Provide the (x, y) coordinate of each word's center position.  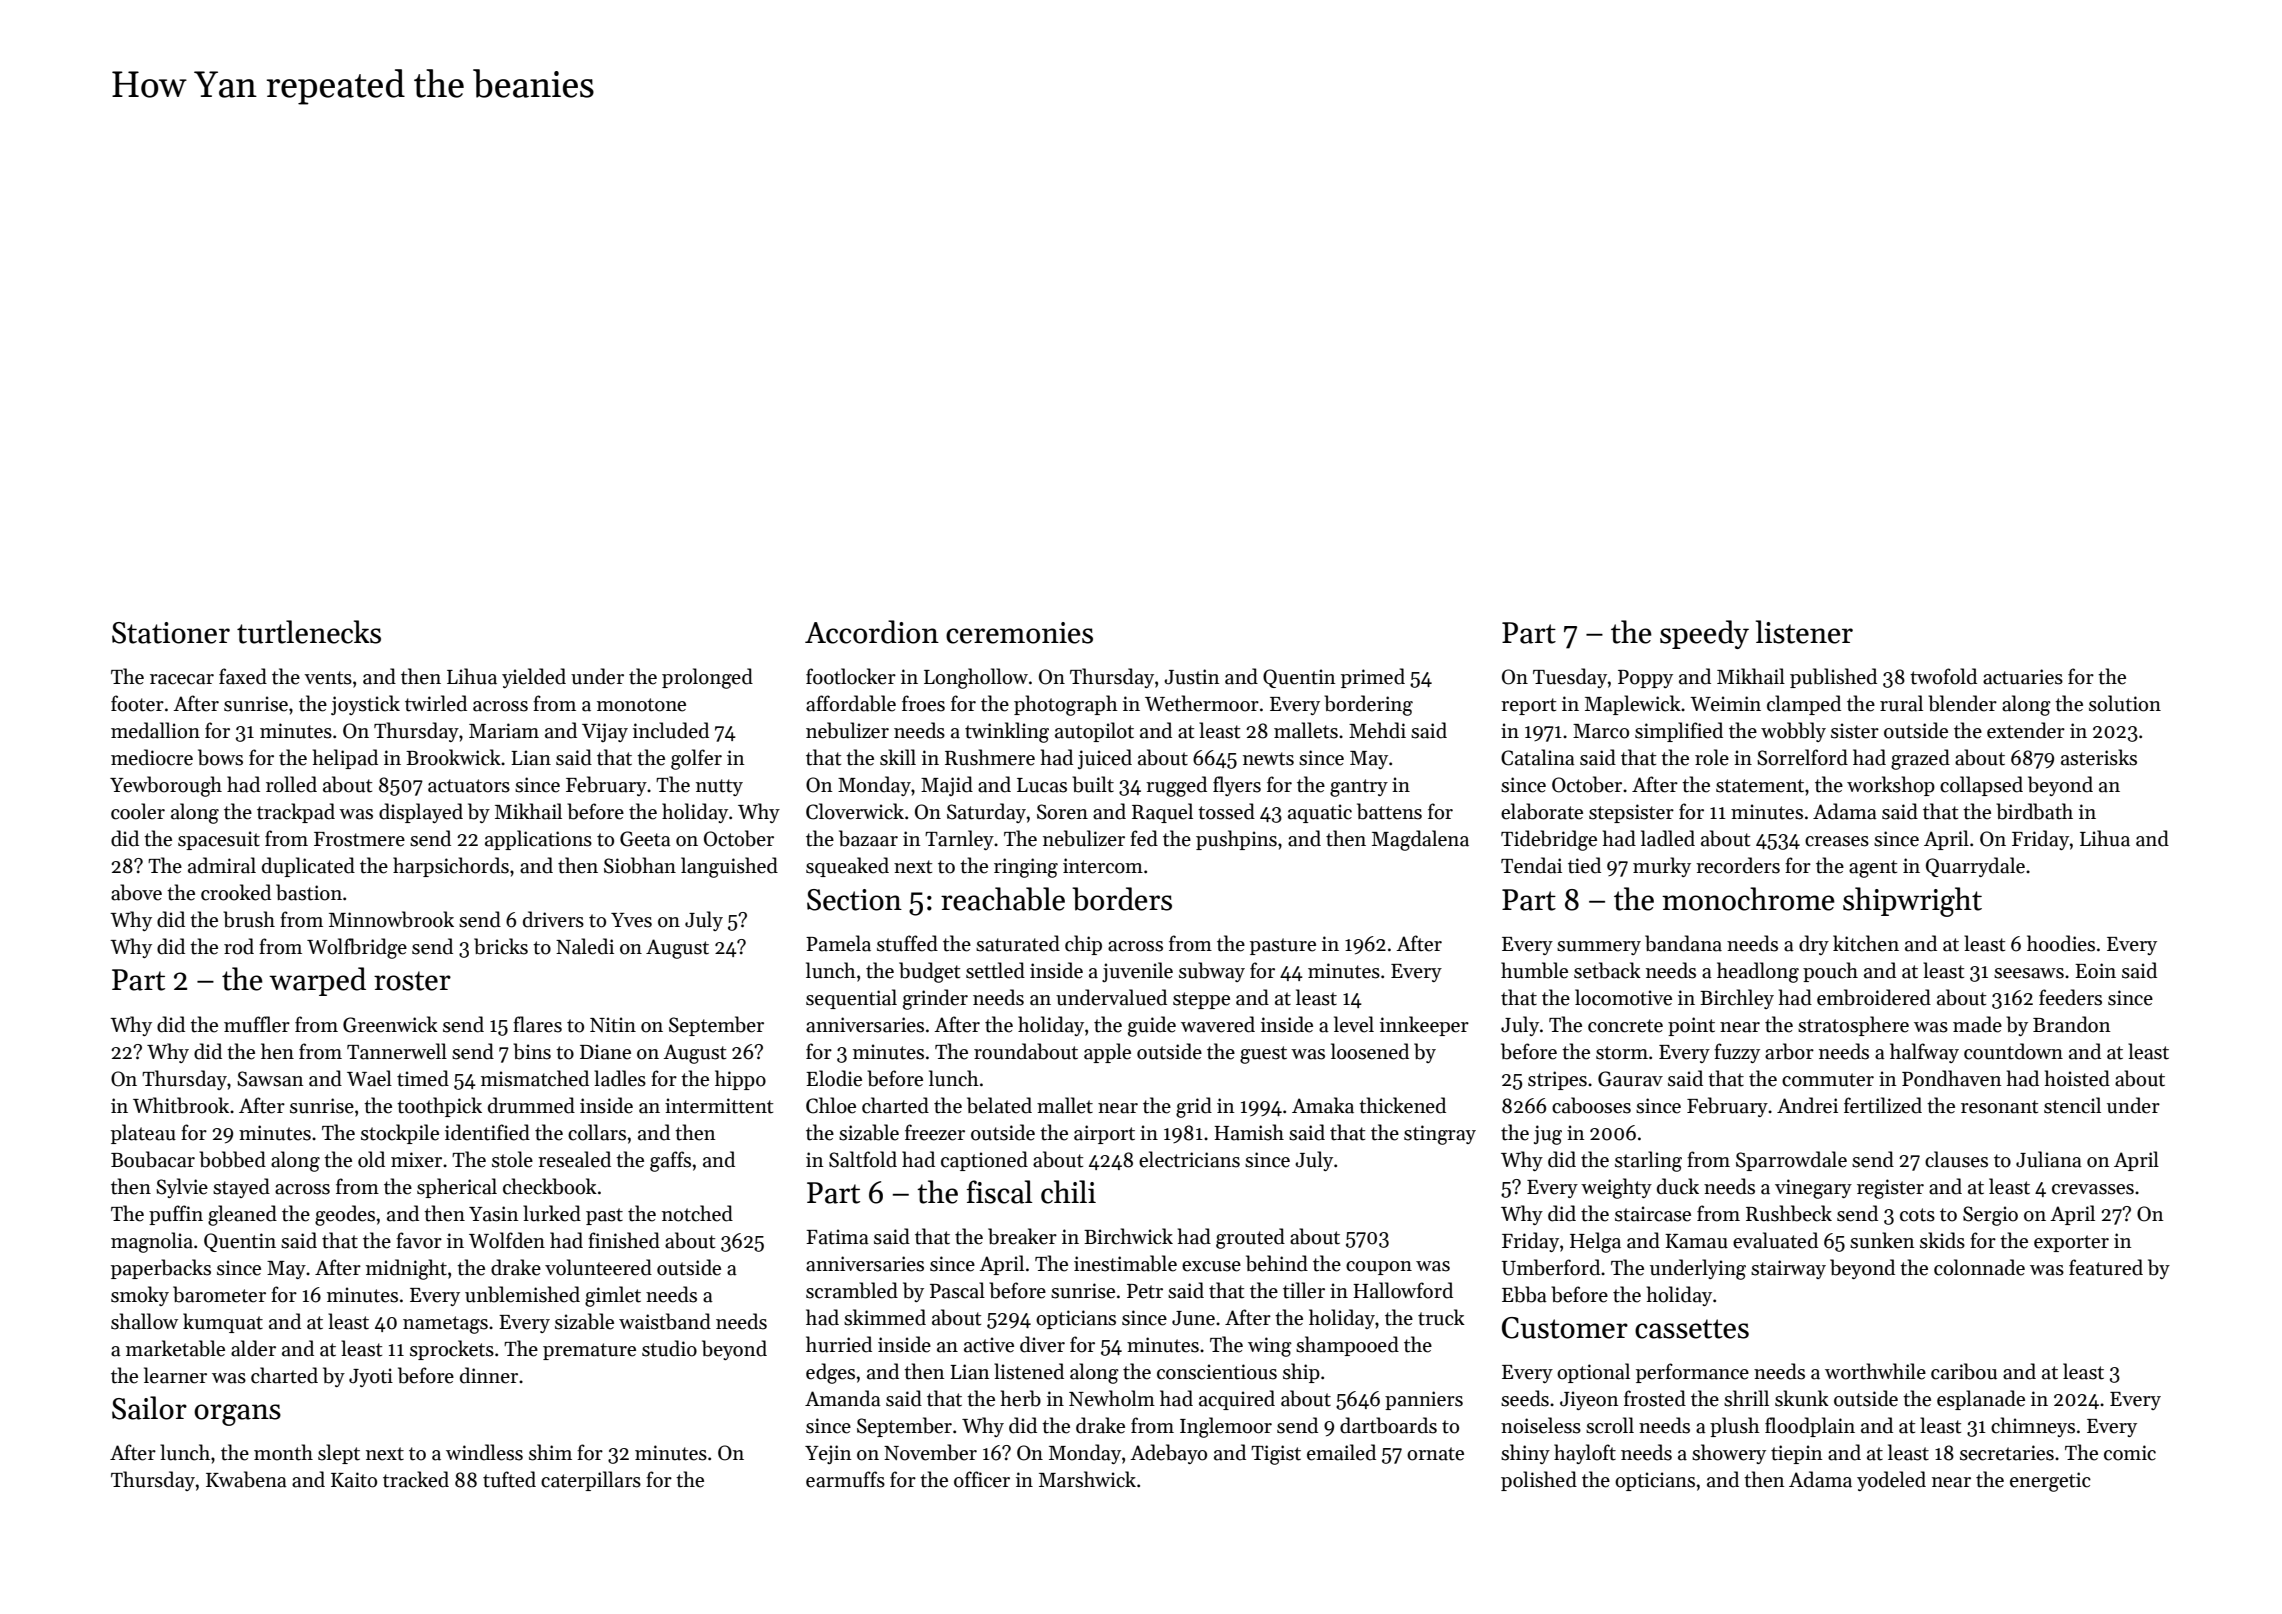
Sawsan (270, 1079)
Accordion (872, 632)
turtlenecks (309, 632)
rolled (291, 784)
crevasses (2093, 1189)
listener (1804, 632)
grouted (1250, 1238)
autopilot (1094, 732)
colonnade (1979, 1267)
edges (830, 1373)
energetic (2050, 1482)
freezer (935, 1132)
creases (1837, 841)
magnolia (152, 1242)
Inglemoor (1226, 1427)
